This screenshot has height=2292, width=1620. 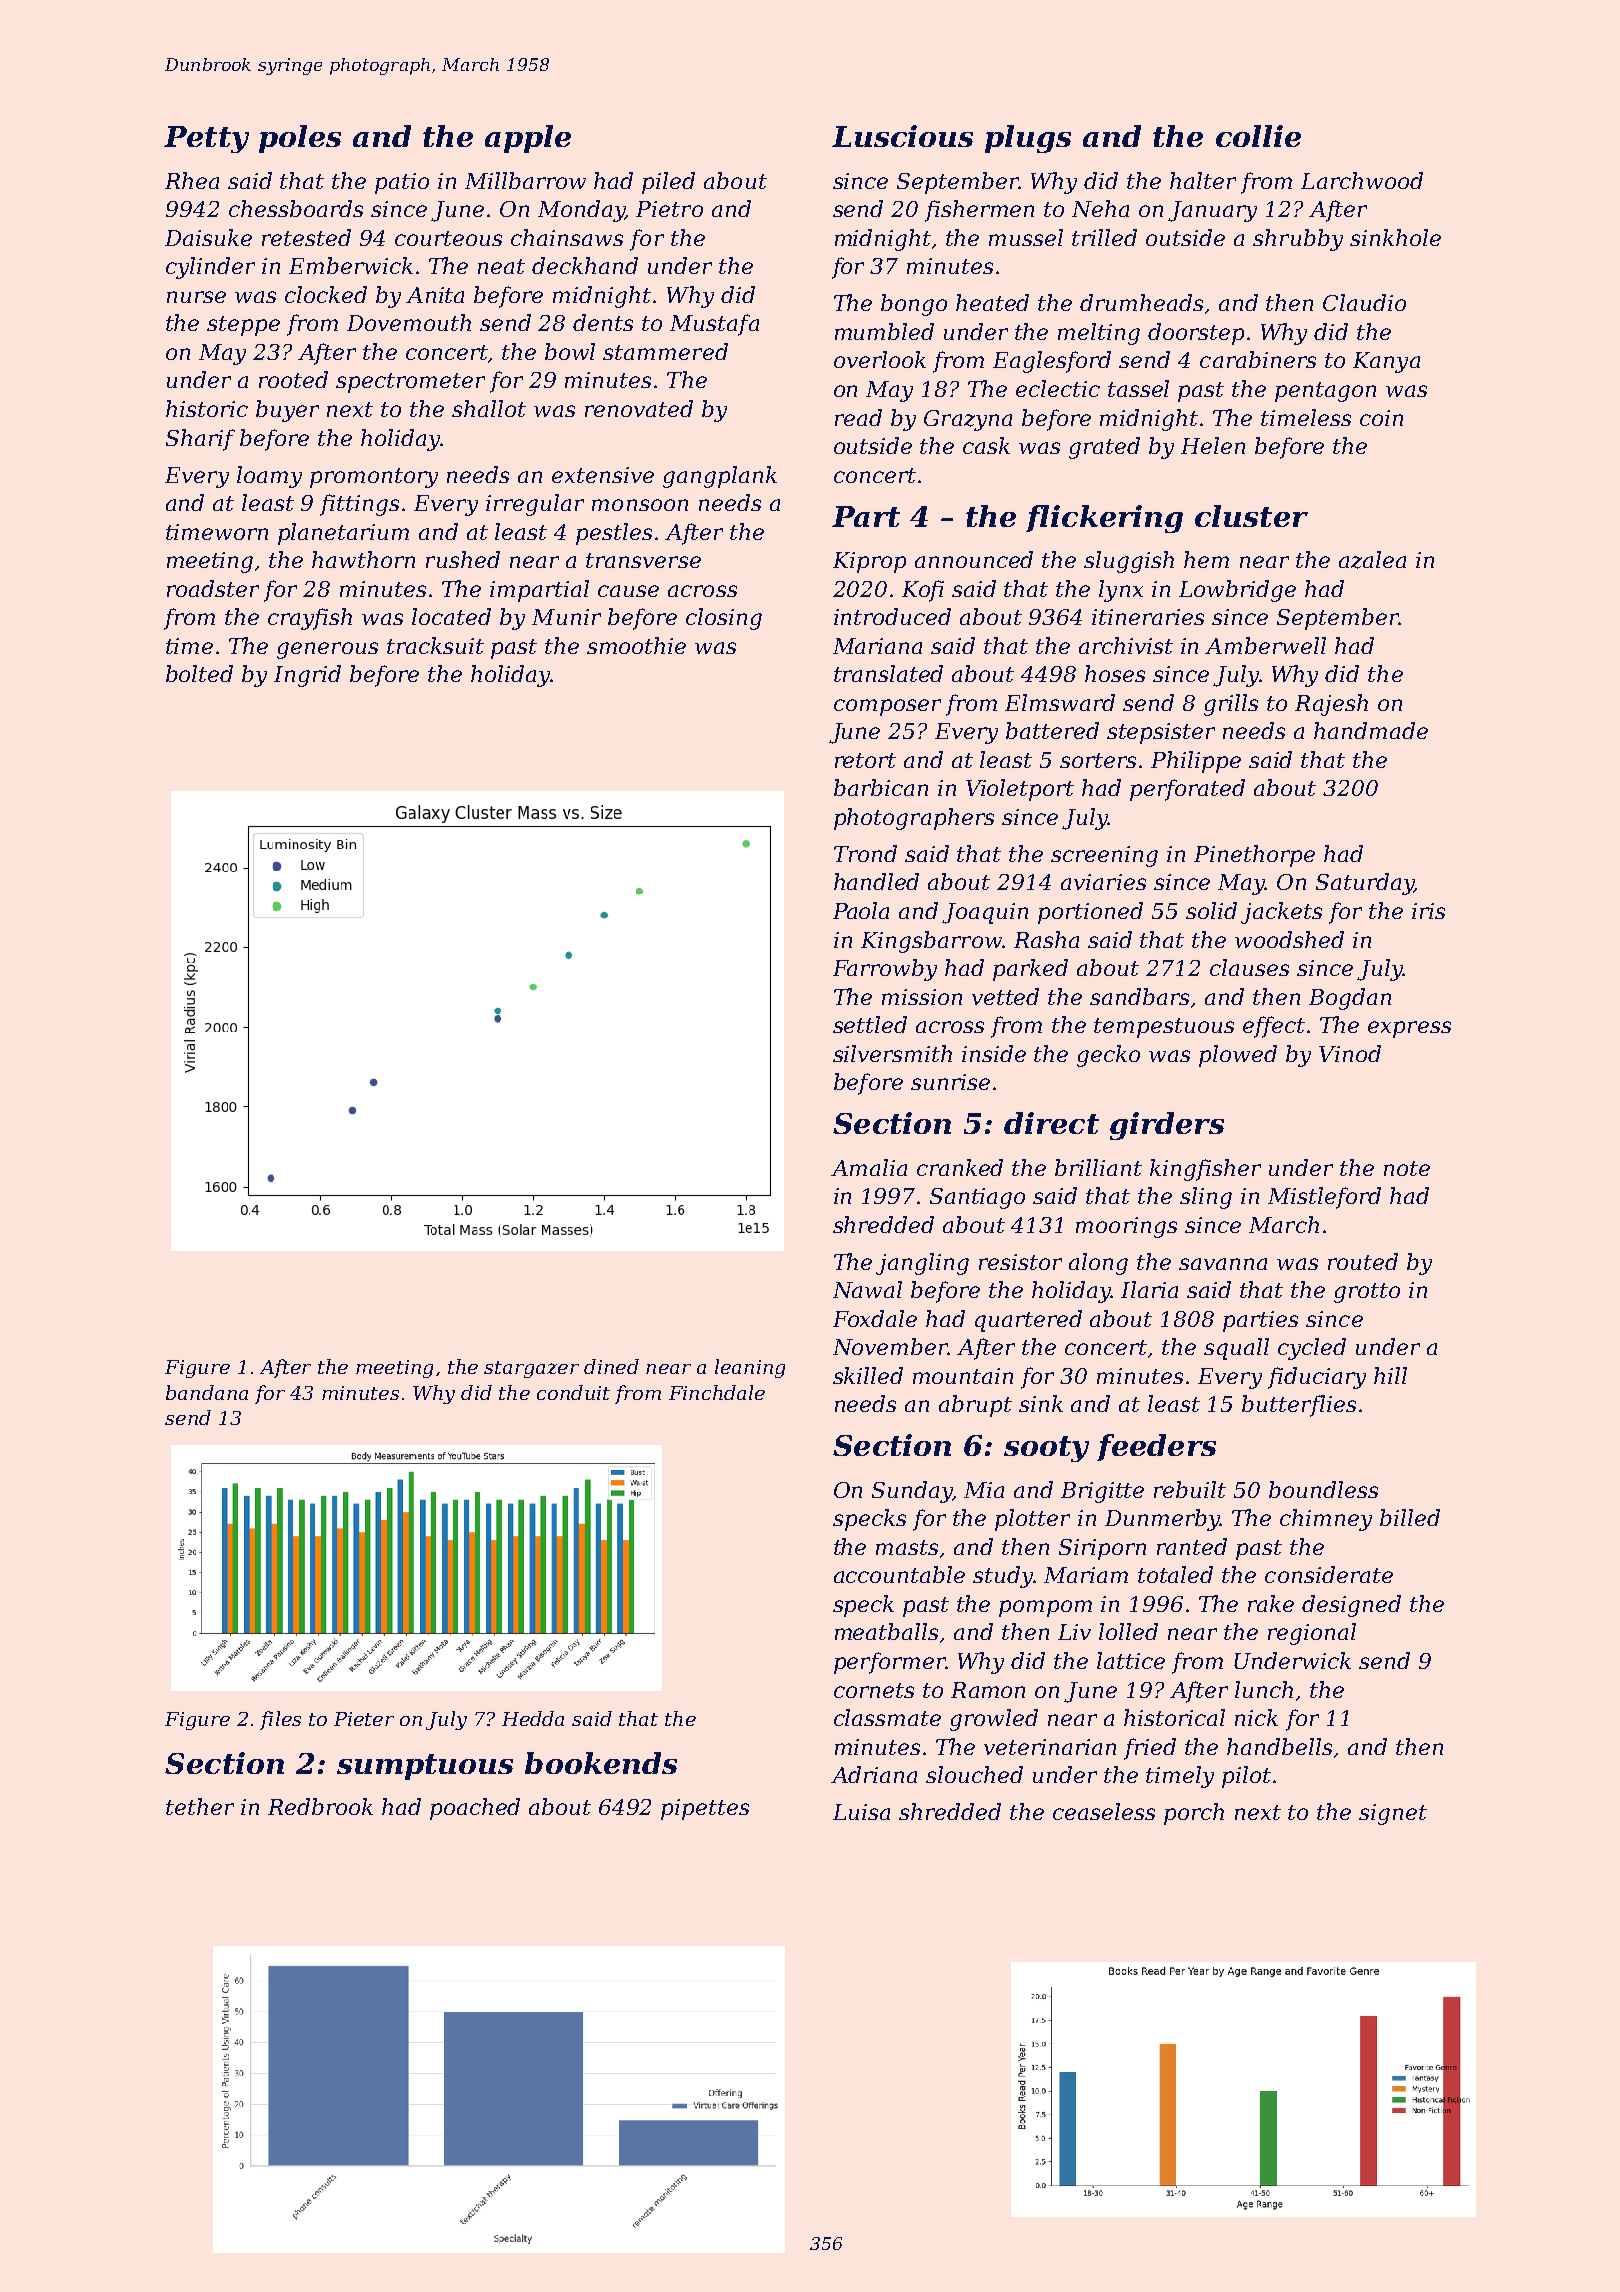 I want to click on Philippe, so click(x=1196, y=762).
